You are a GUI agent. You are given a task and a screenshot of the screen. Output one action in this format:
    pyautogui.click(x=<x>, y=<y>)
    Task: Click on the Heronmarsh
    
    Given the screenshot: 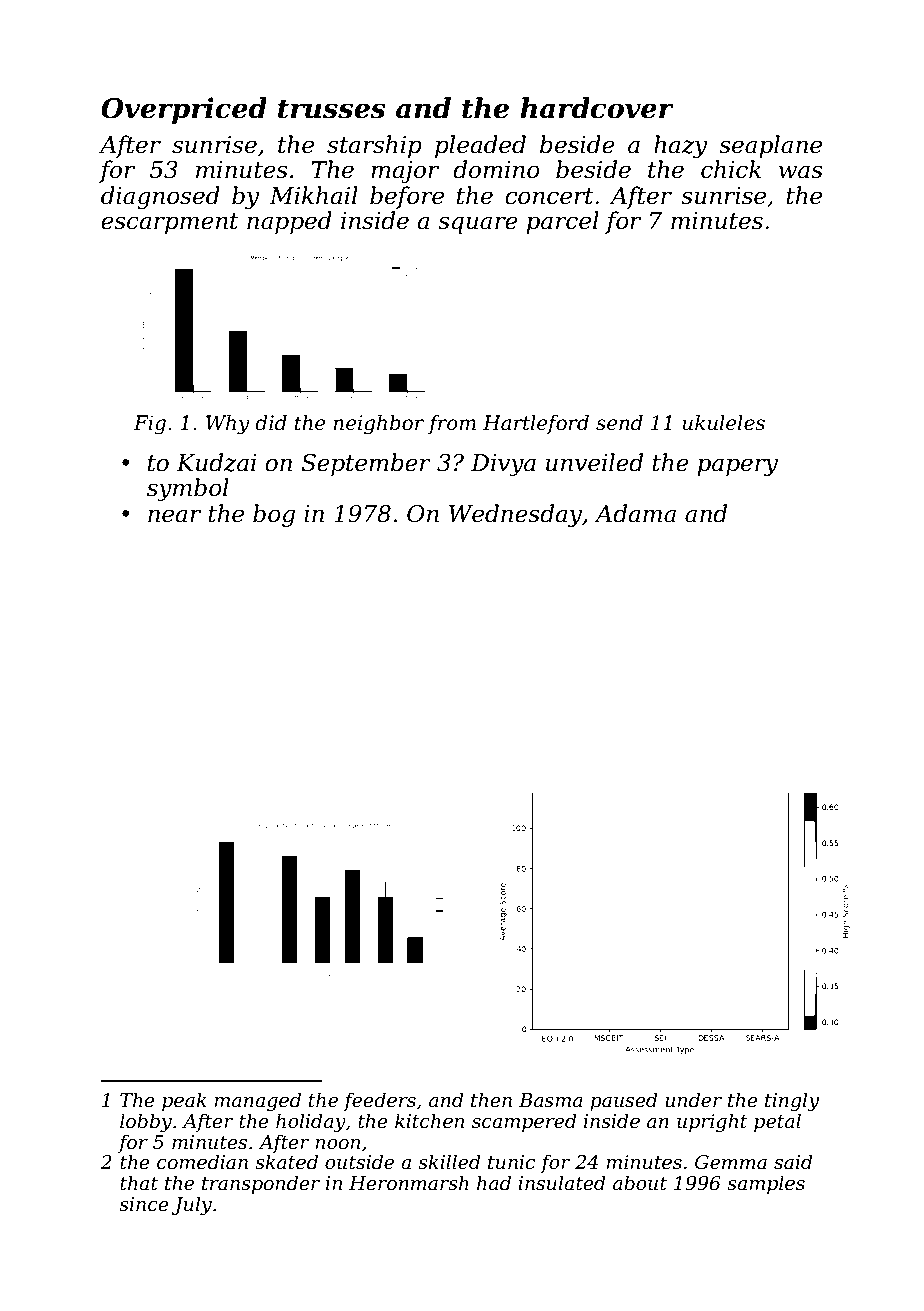 What is the action you would take?
    pyautogui.click(x=409, y=1183)
